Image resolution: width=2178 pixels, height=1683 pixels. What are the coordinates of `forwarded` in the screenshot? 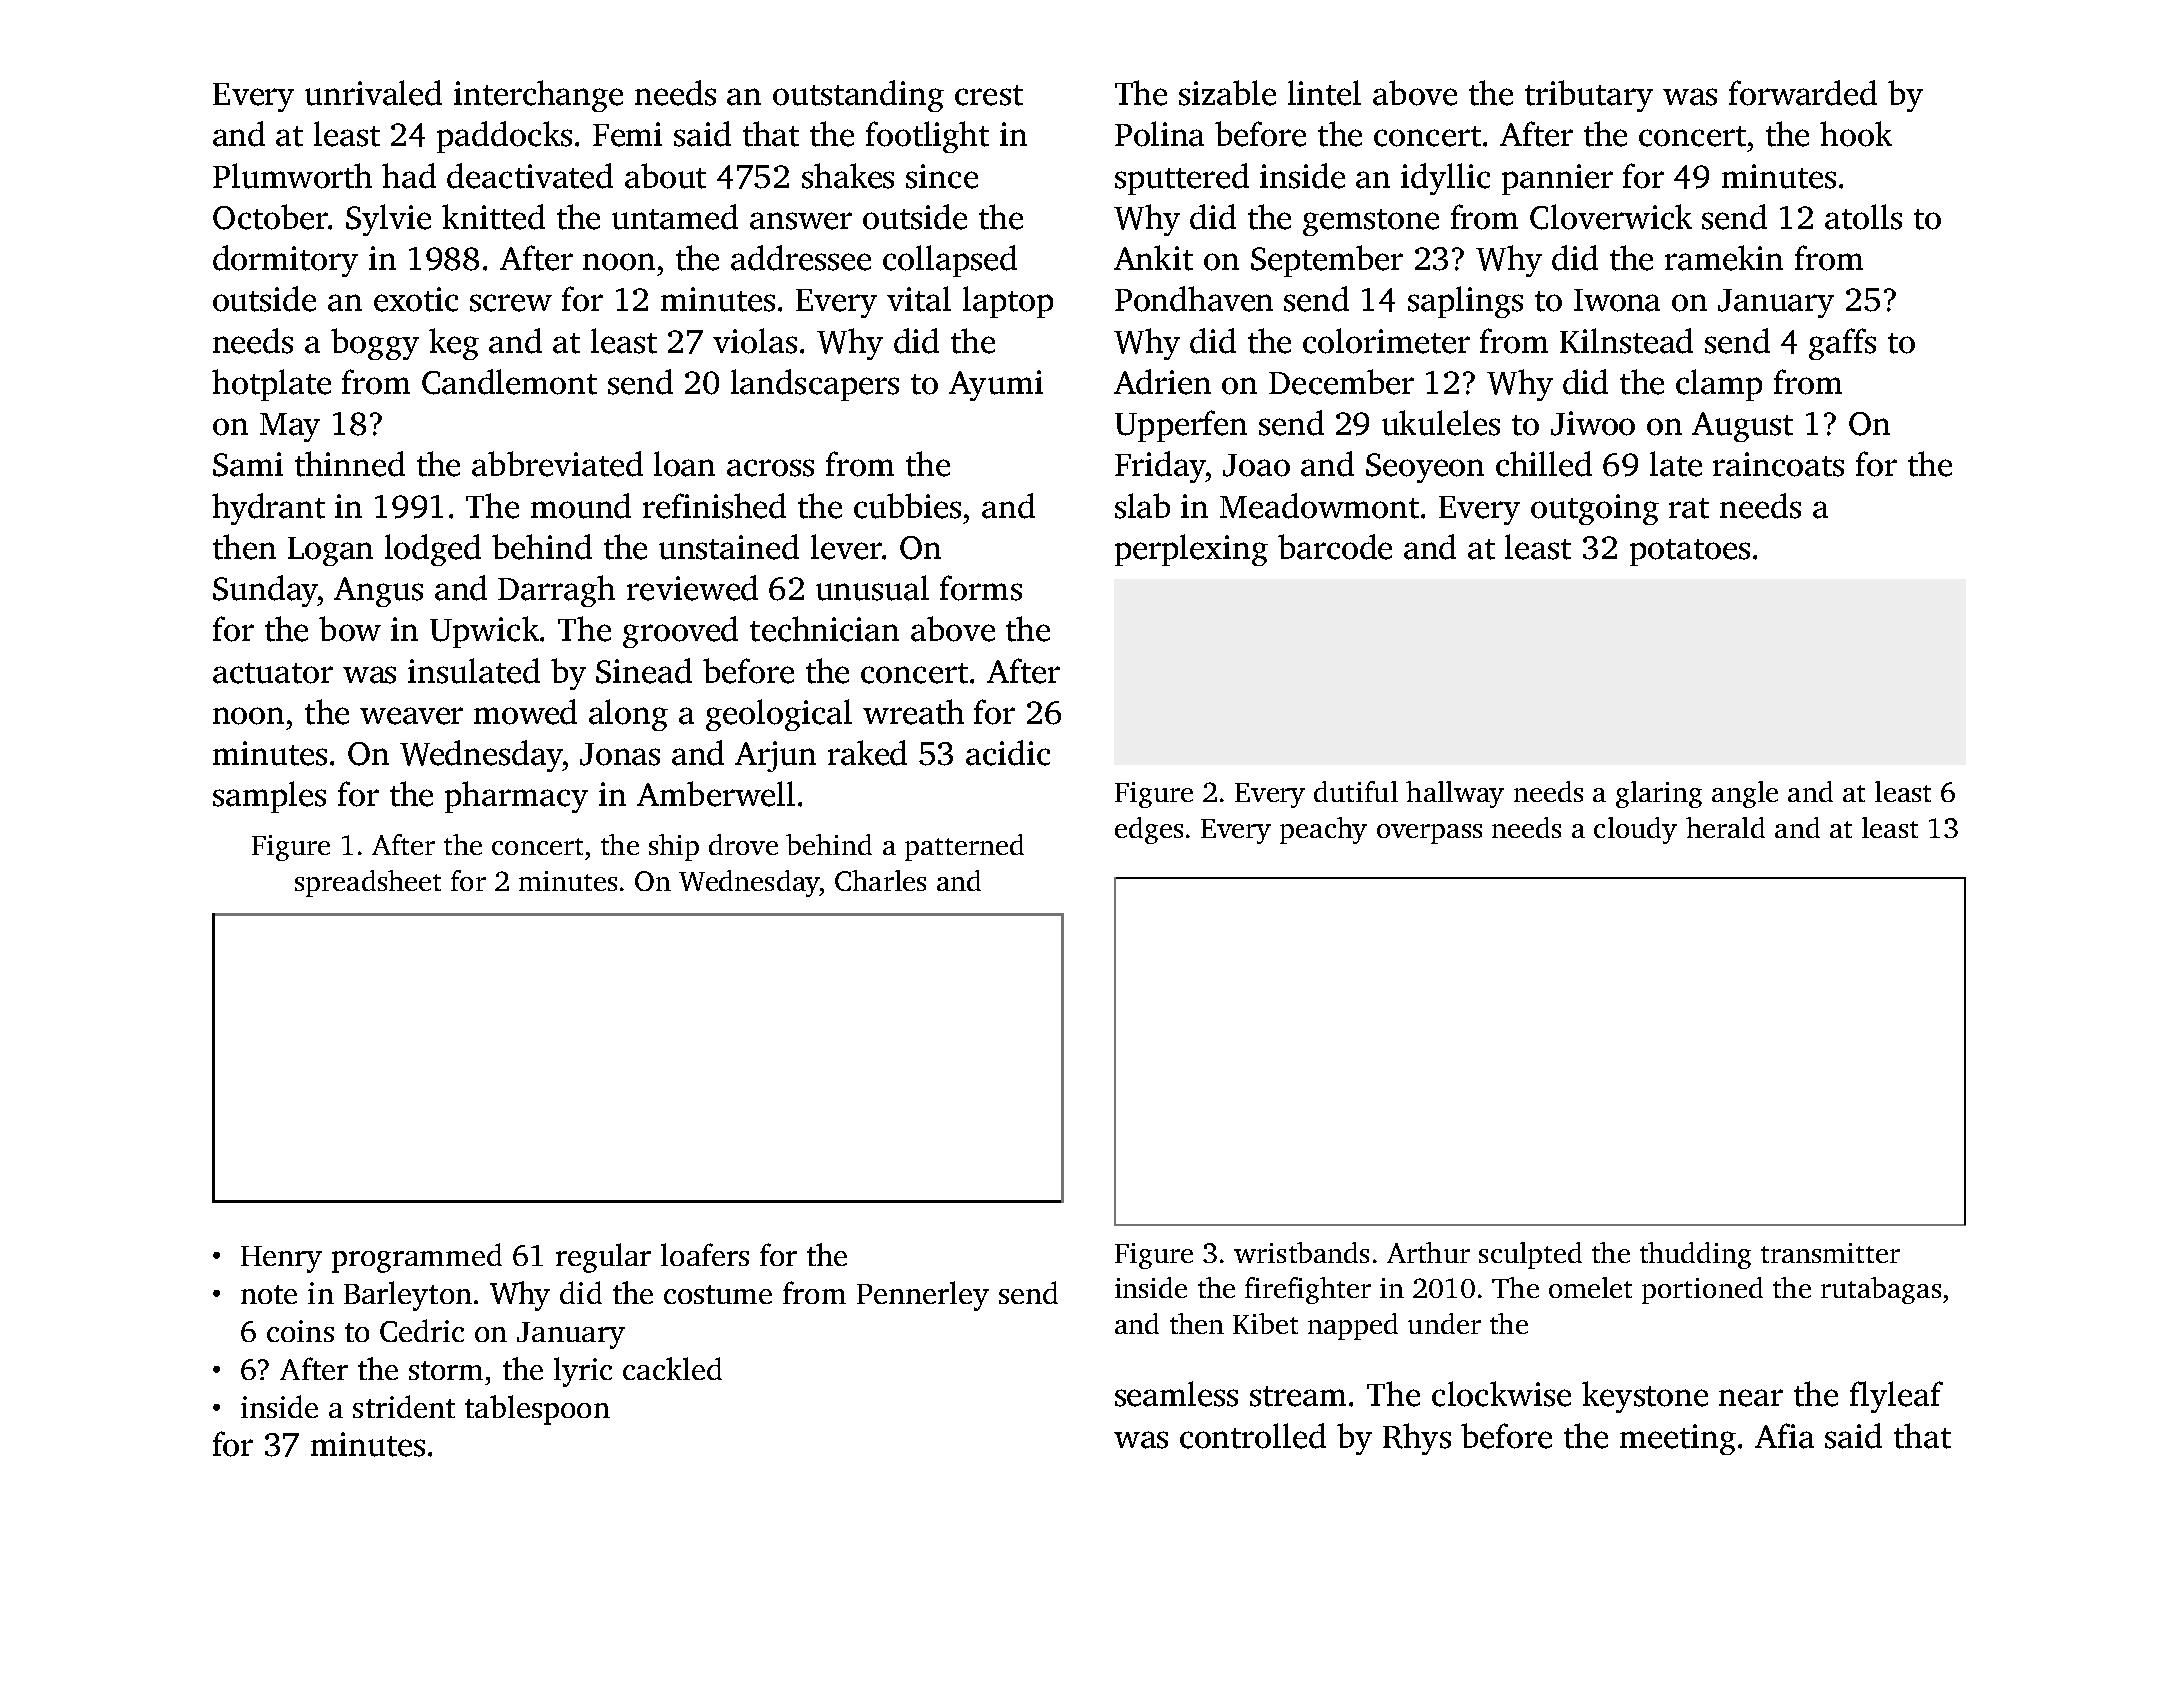 It's located at (1803, 93).
